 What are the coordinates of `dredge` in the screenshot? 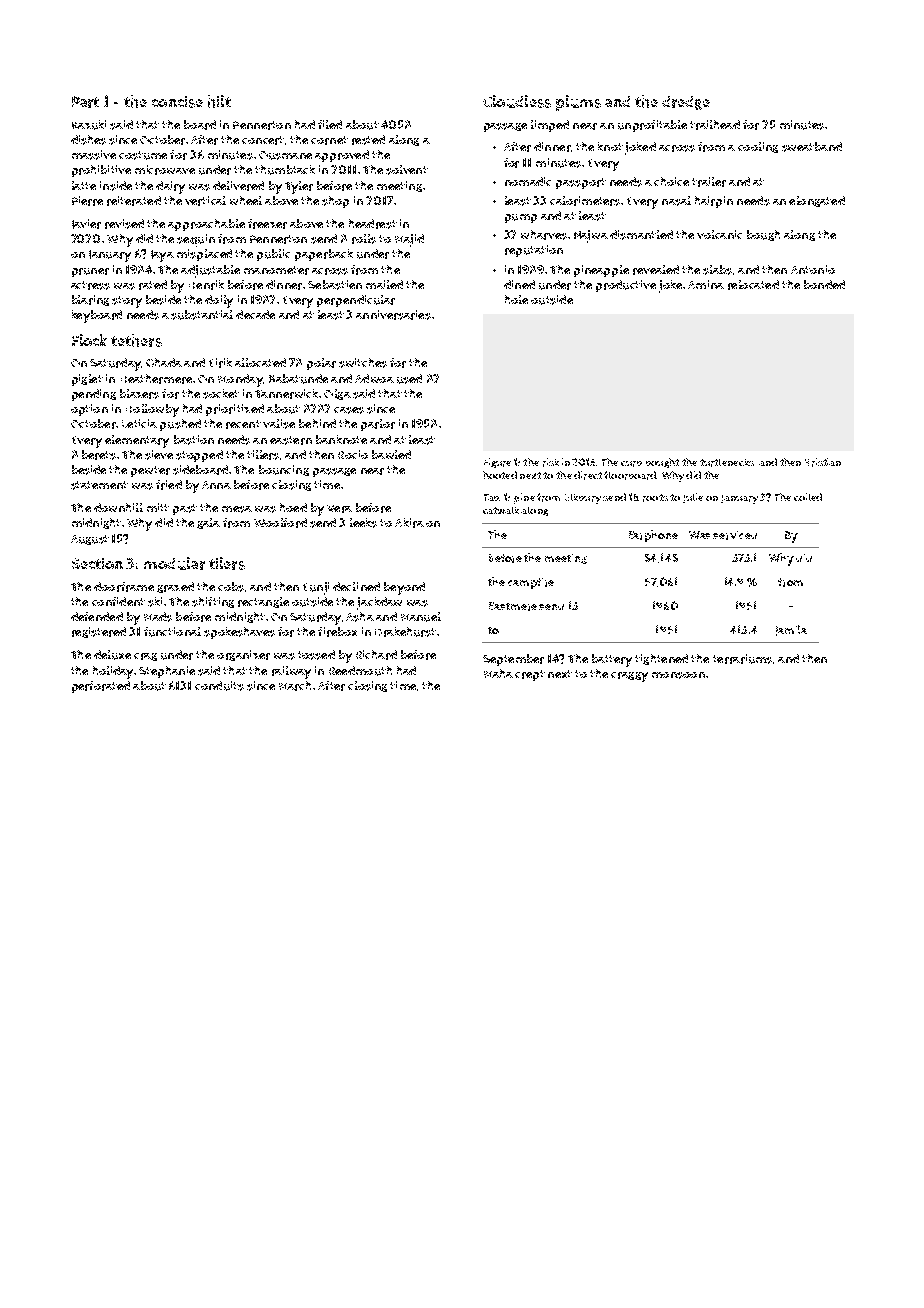 It's located at (686, 103).
